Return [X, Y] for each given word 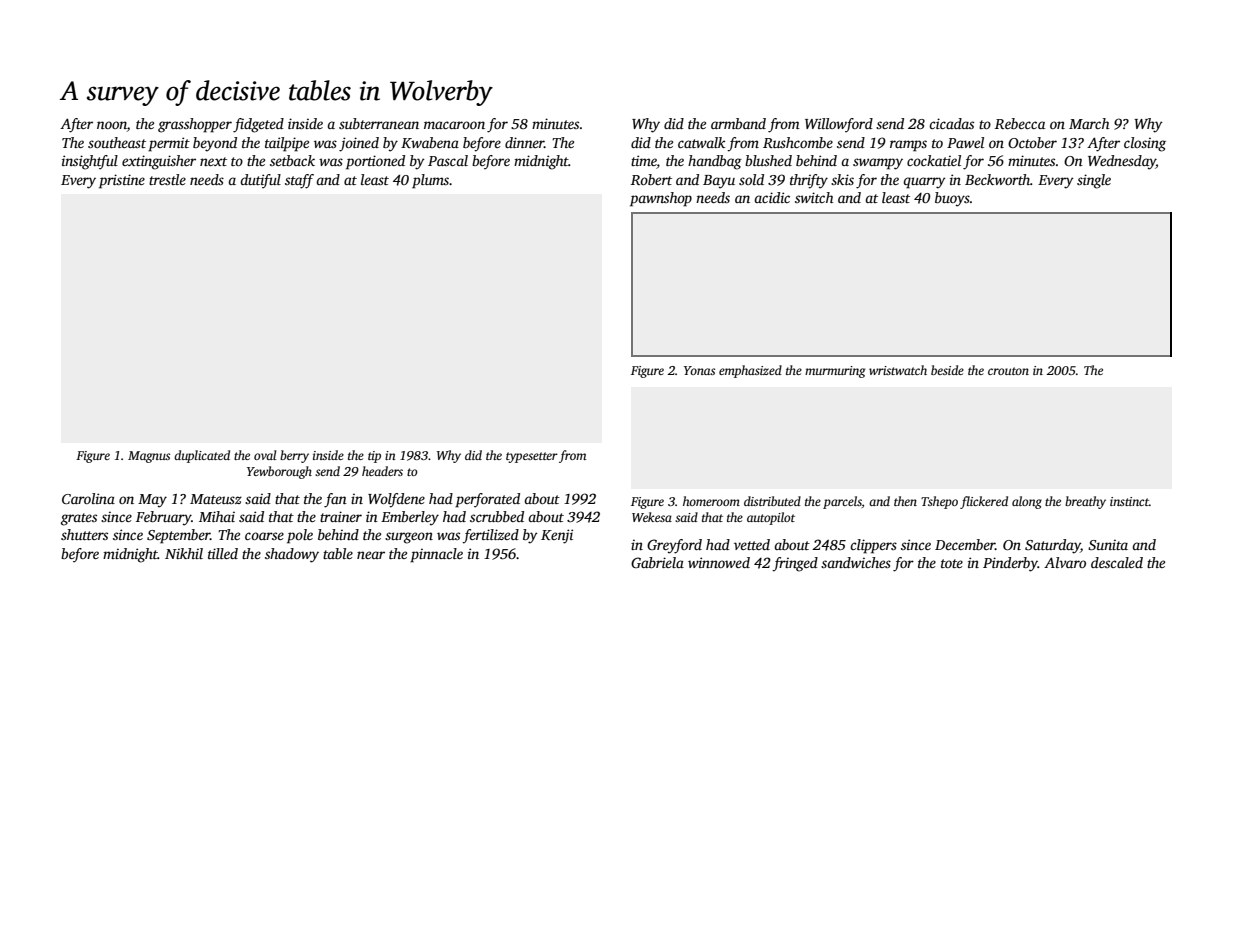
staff [299, 181]
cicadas [951, 123]
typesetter [532, 457]
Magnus [149, 457]
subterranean [379, 123]
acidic [772, 197]
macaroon [454, 125]
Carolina [88, 498]
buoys [952, 199]
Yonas [699, 370]
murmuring [835, 372]
